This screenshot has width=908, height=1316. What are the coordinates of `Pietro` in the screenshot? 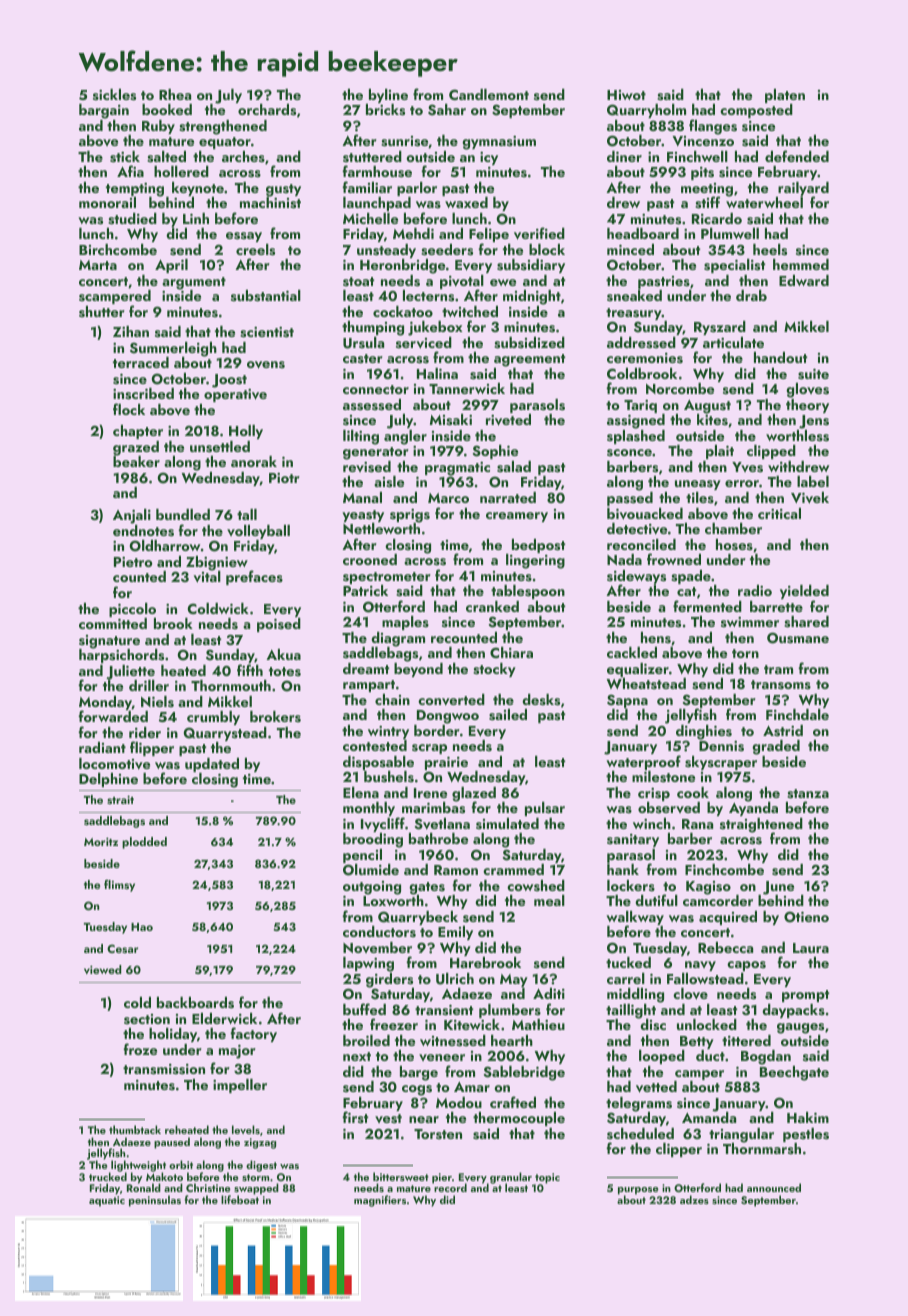 It's located at (133, 562).
